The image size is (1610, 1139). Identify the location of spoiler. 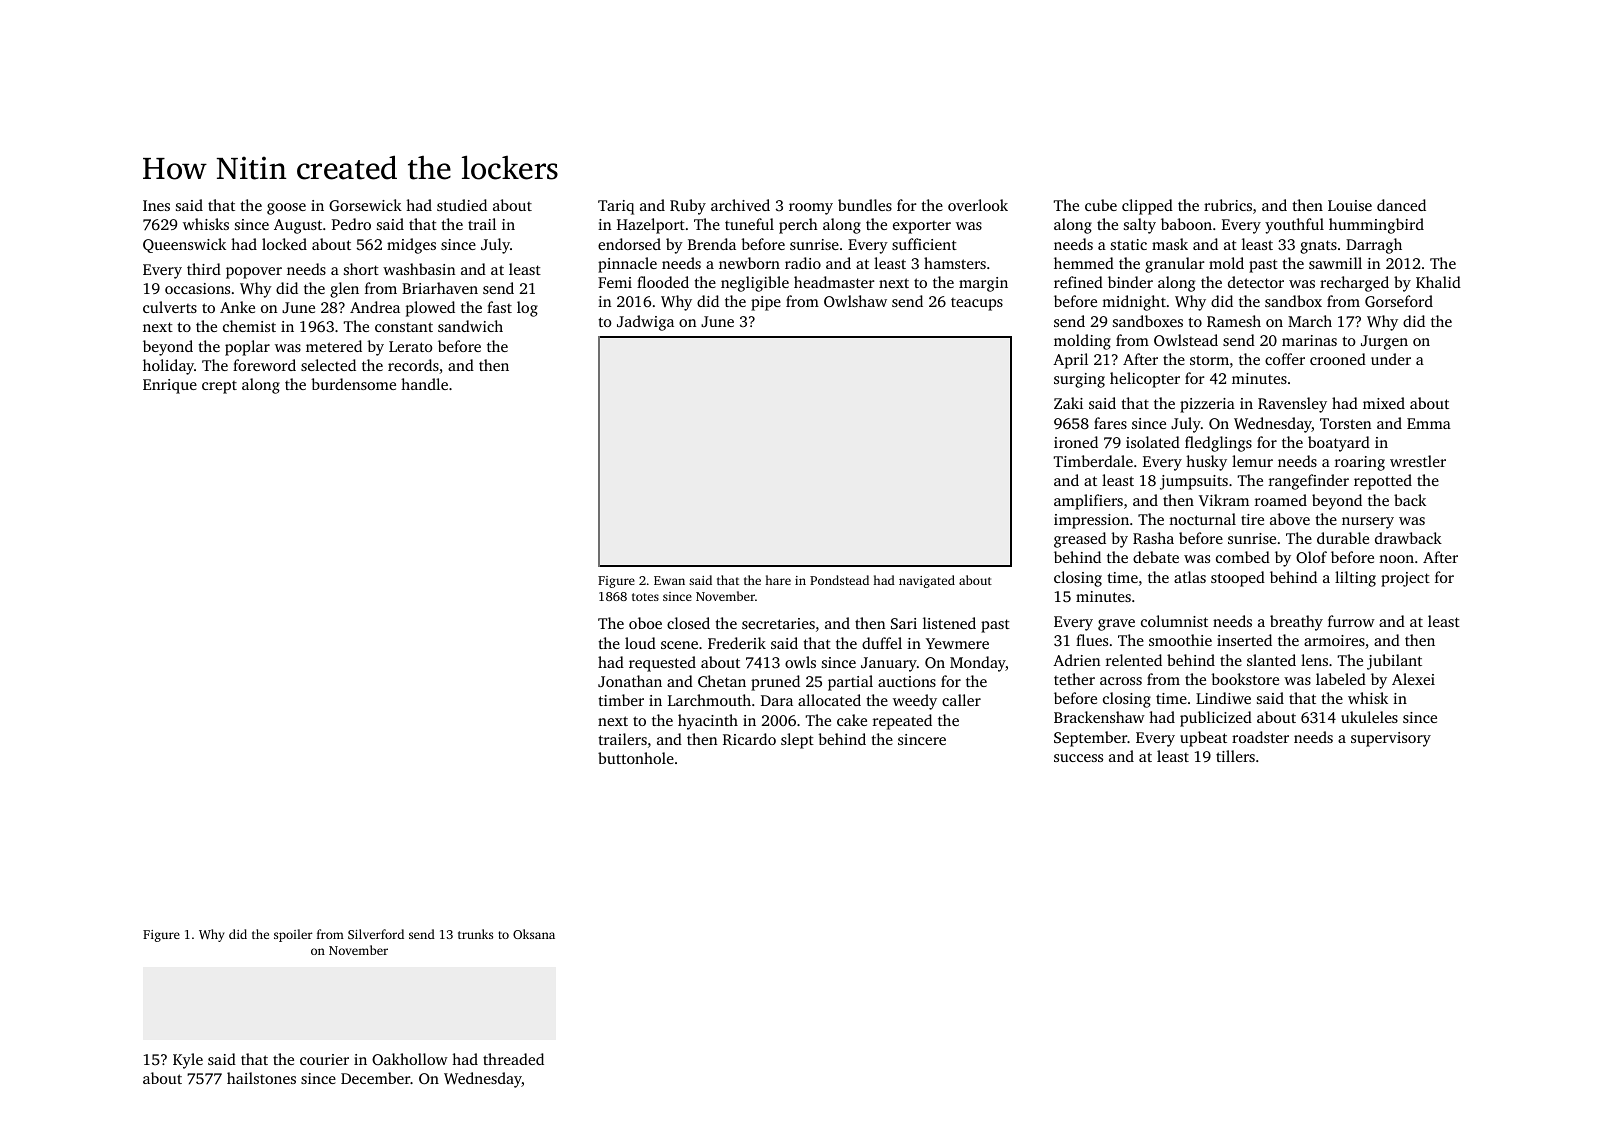
(293, 935).
